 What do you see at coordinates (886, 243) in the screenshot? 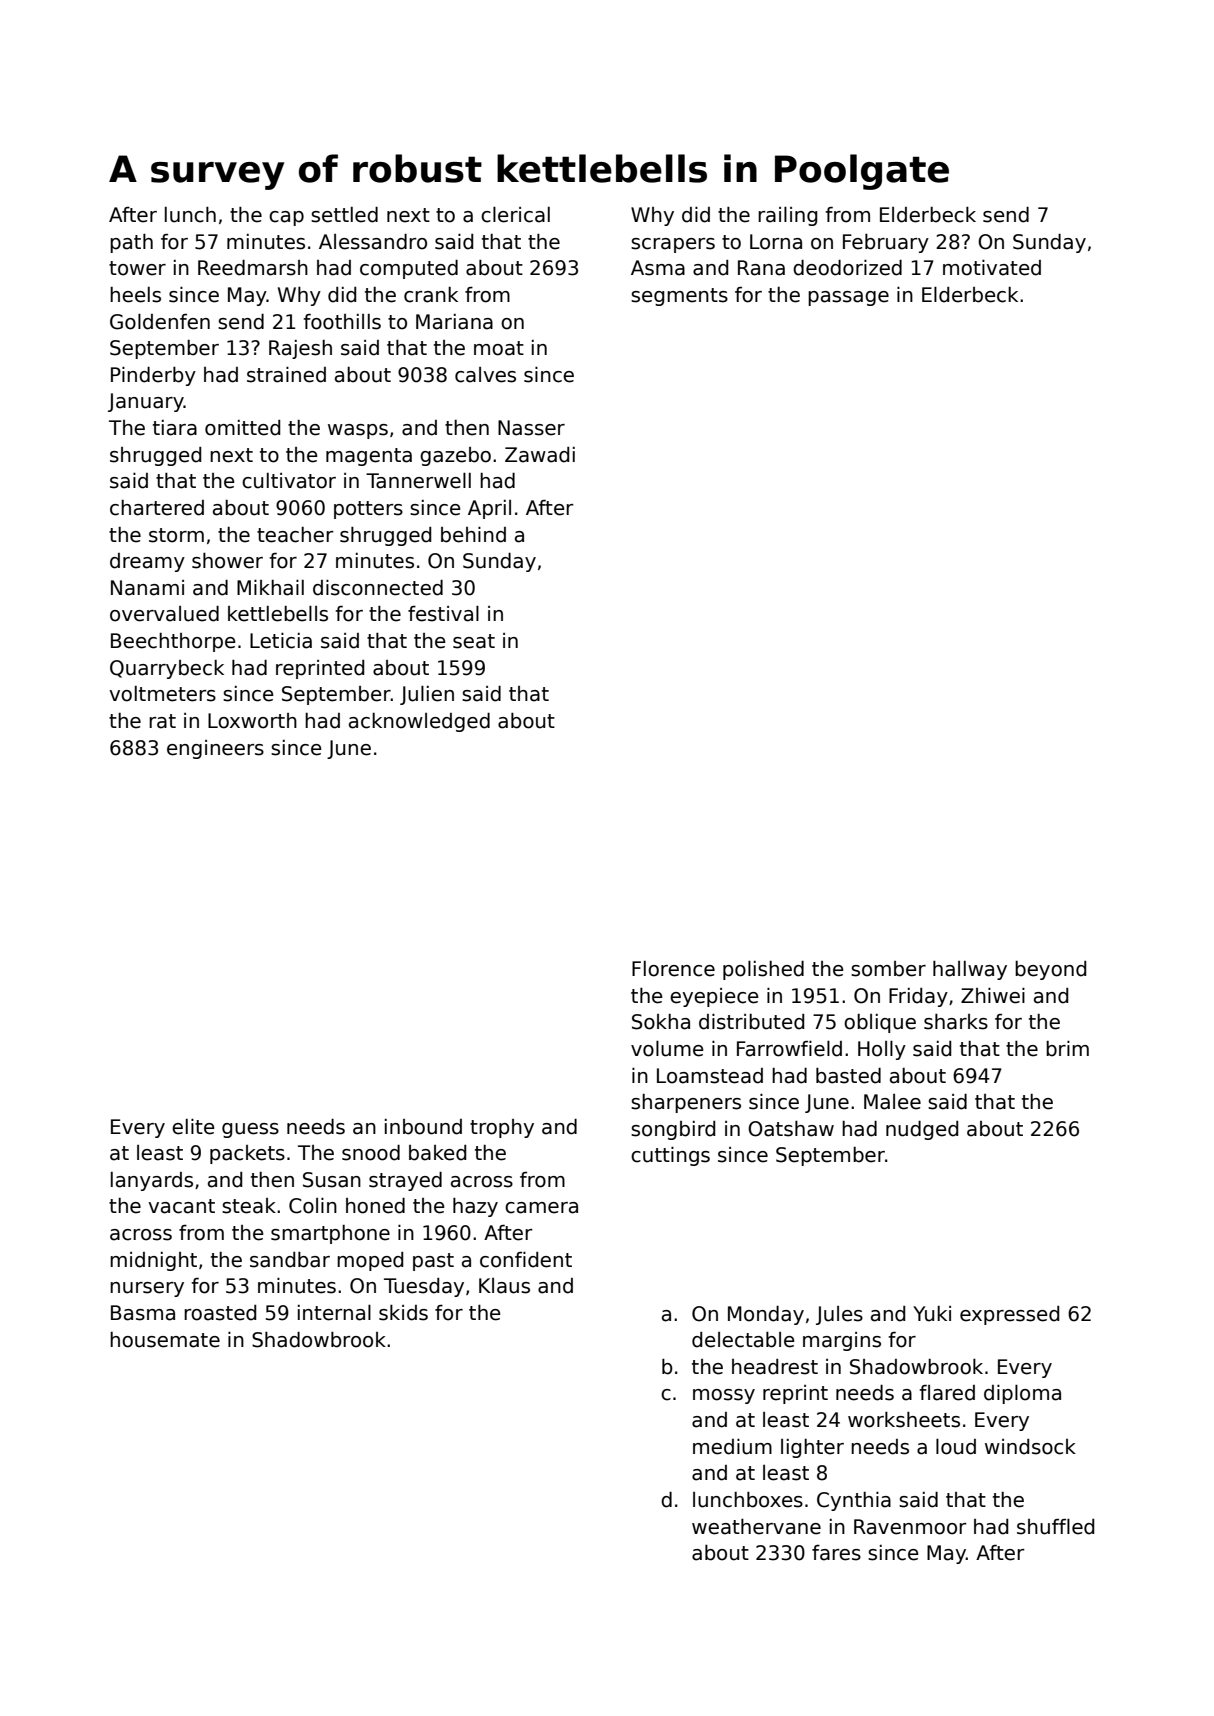
I see `February` at bounding box center [886, 243].
